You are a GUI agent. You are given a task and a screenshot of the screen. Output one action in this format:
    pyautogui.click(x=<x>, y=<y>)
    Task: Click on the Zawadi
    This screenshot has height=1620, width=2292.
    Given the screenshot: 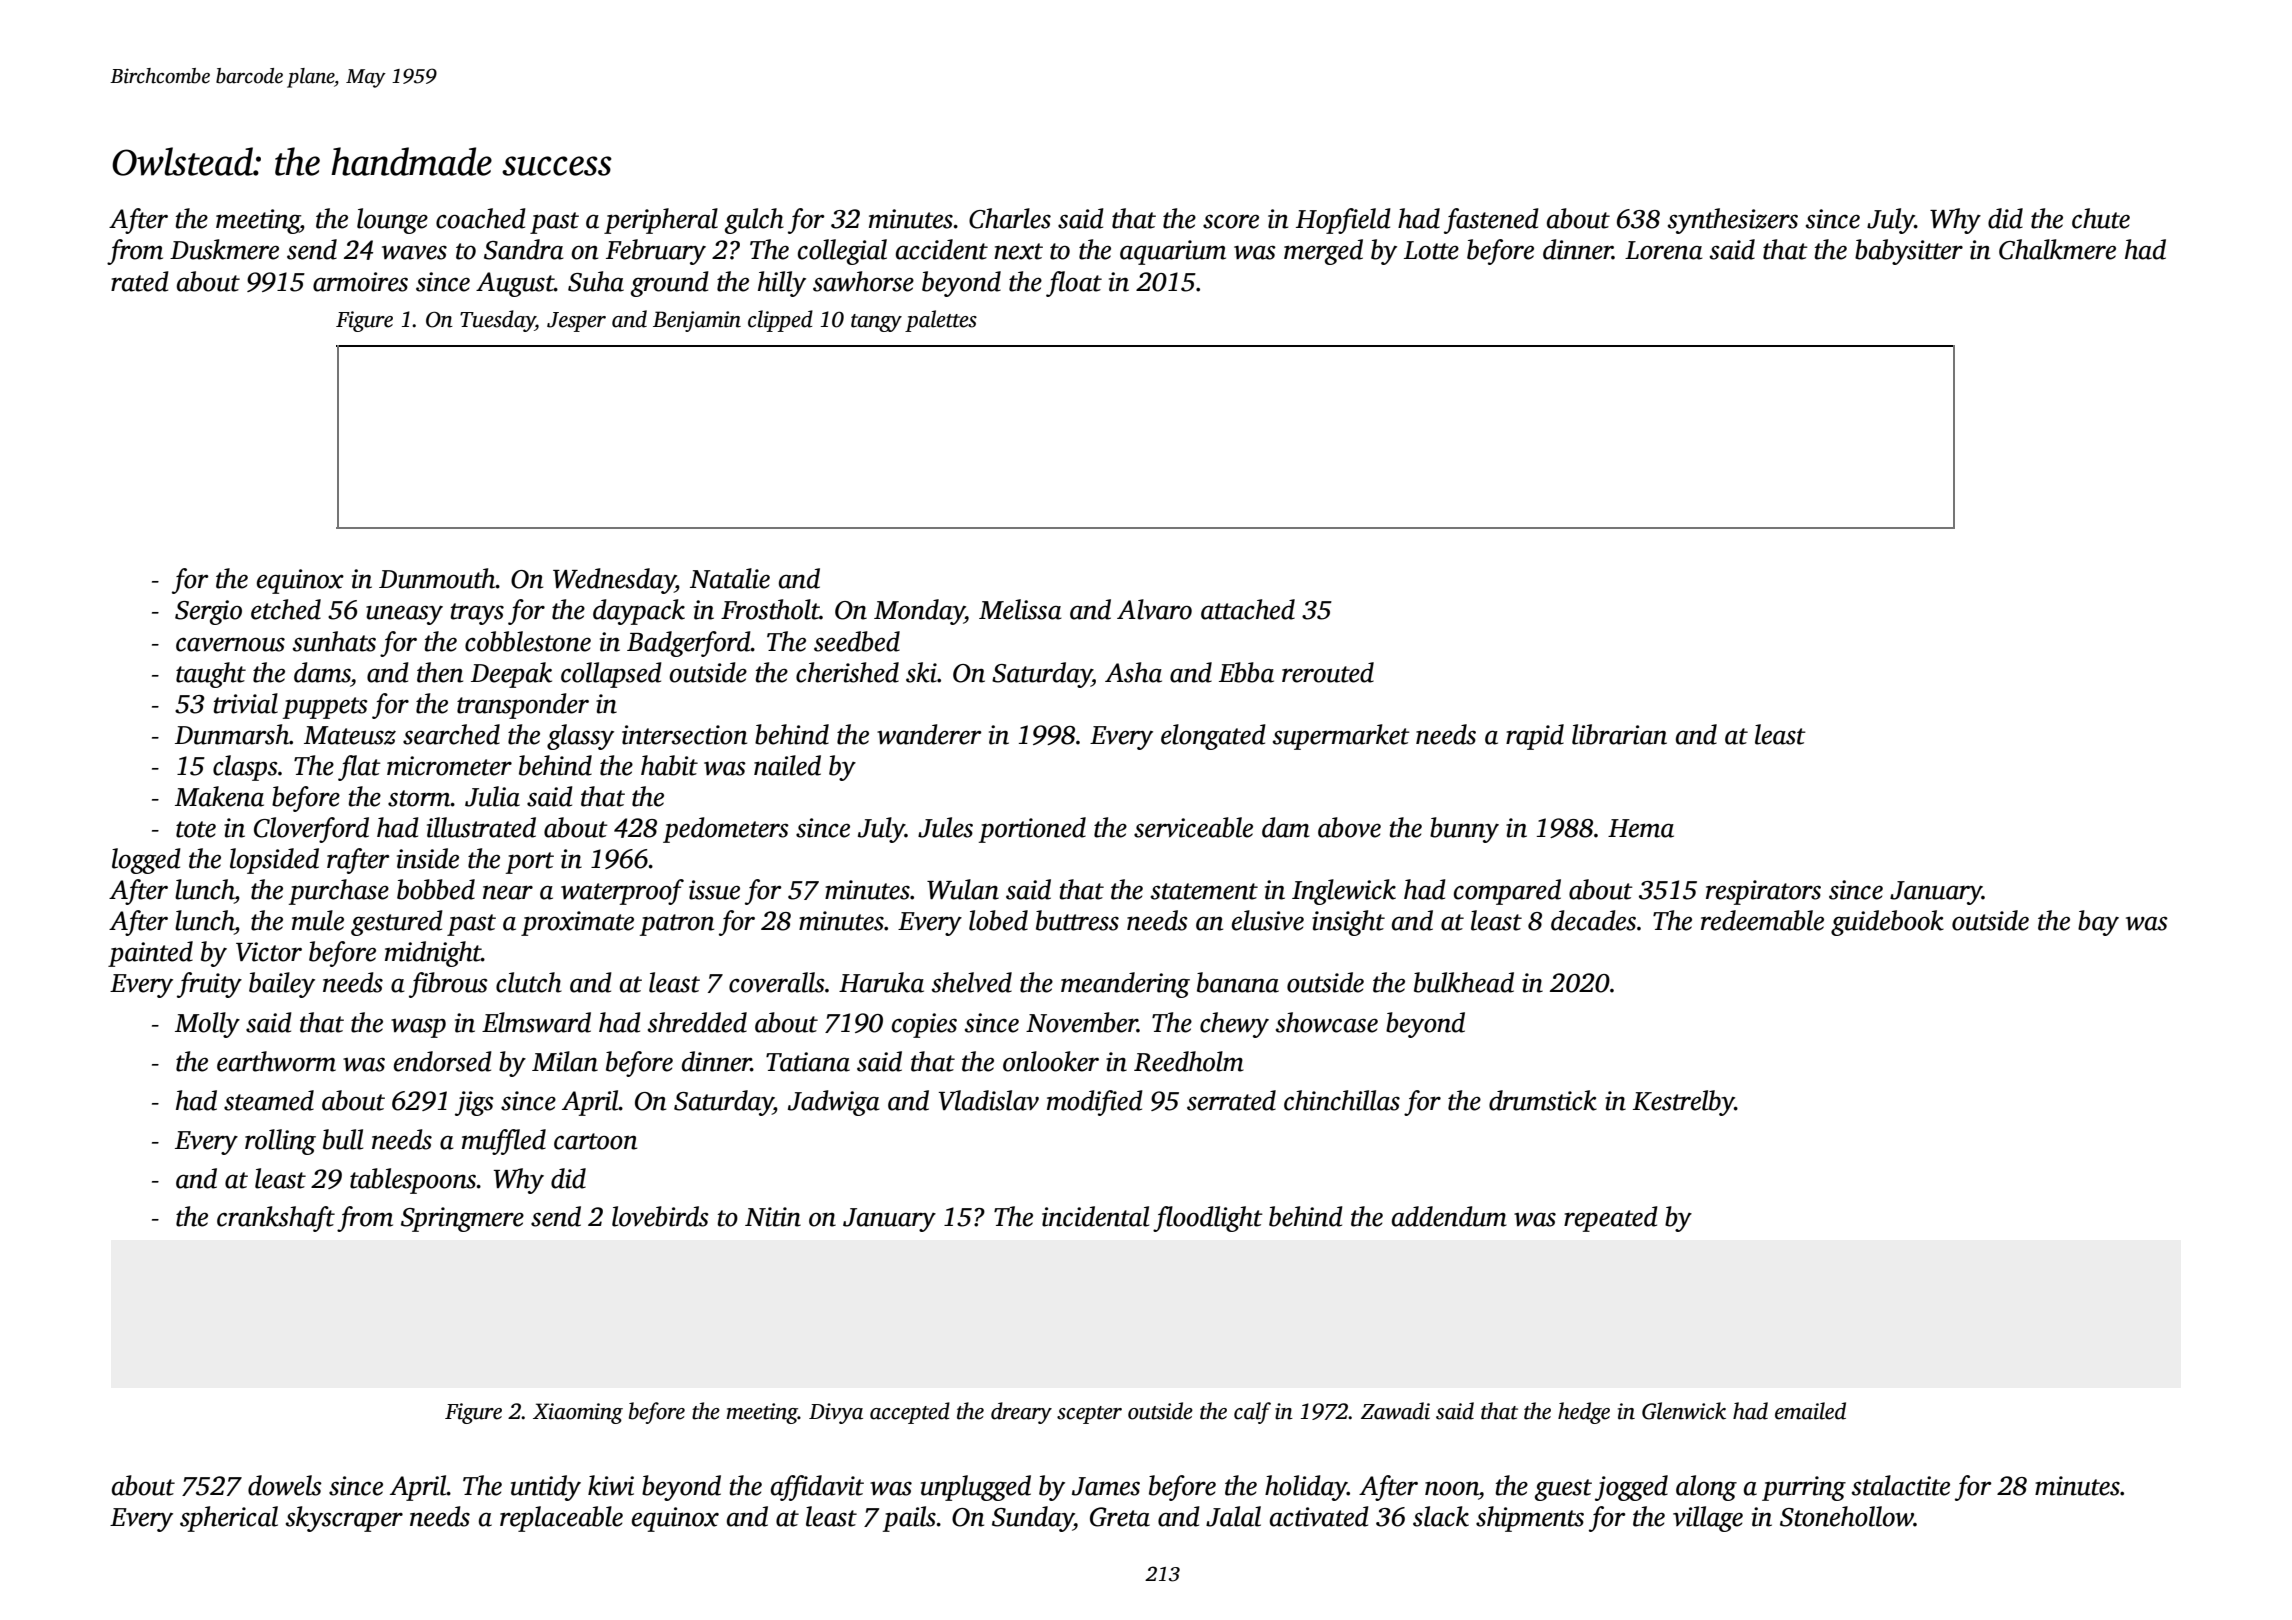 What is the action you would take?
    pyautogui.click(x=1395, y=1411)
